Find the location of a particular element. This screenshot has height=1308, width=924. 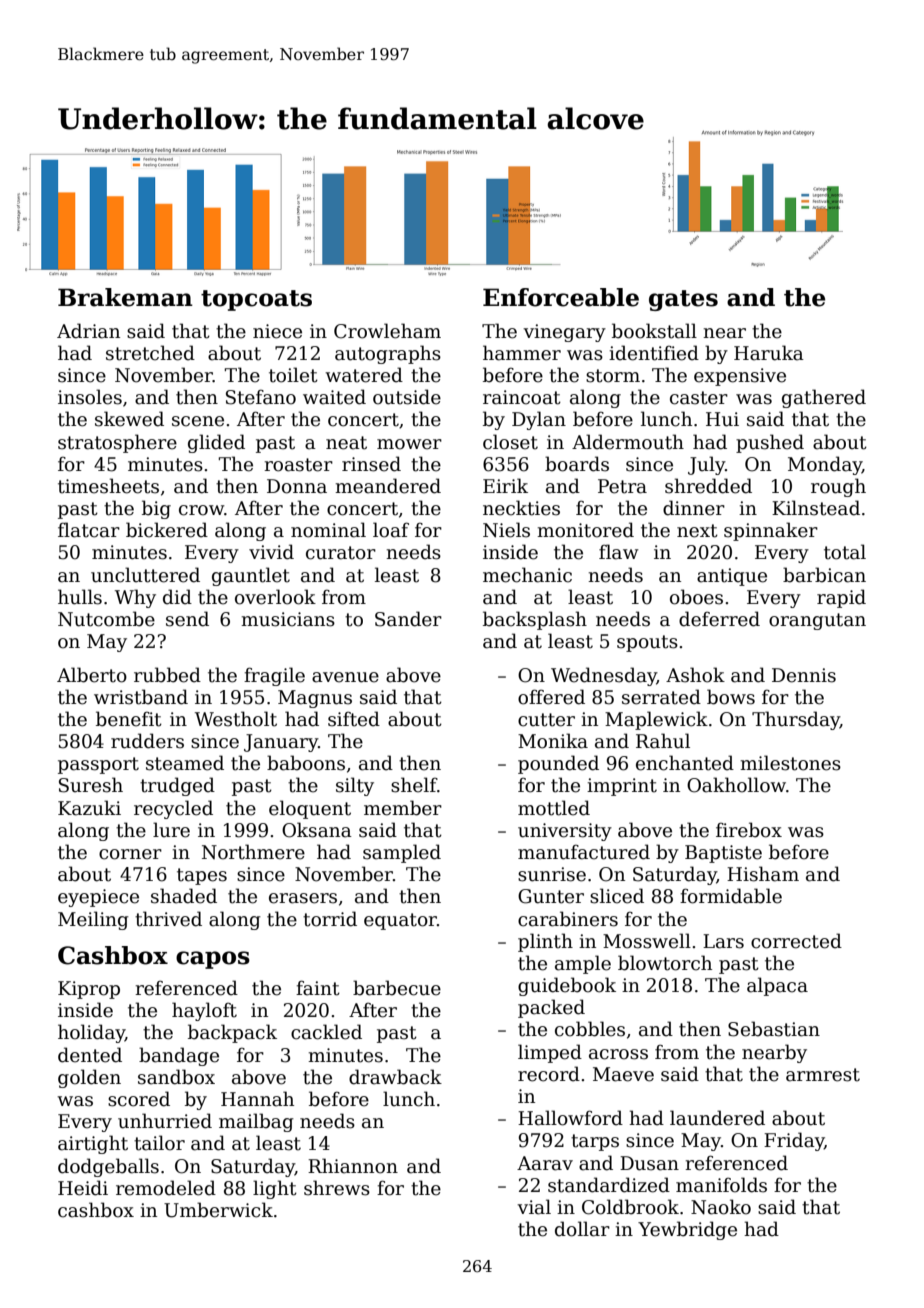

storm is located at coordinates (613, 376).
